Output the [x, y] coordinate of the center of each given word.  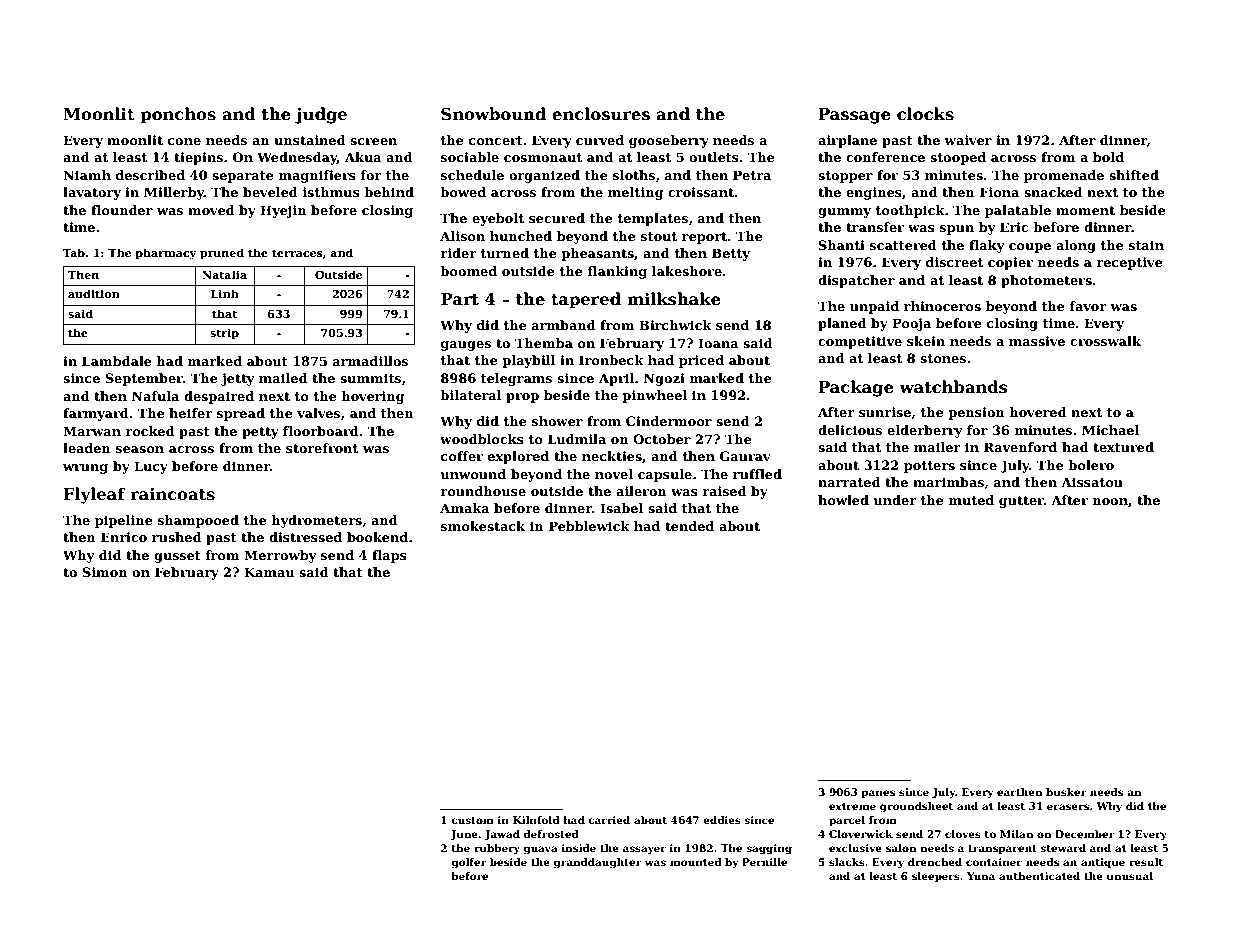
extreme [852, 806]
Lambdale [117, 361]
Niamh [87, 175]
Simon [105, 572]
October [662, 439]
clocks [925, 114]
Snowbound [493, 114]
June [464, 835]
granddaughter [597, 863]
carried [609, 820]
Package [856, 388]
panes [878, 794]
